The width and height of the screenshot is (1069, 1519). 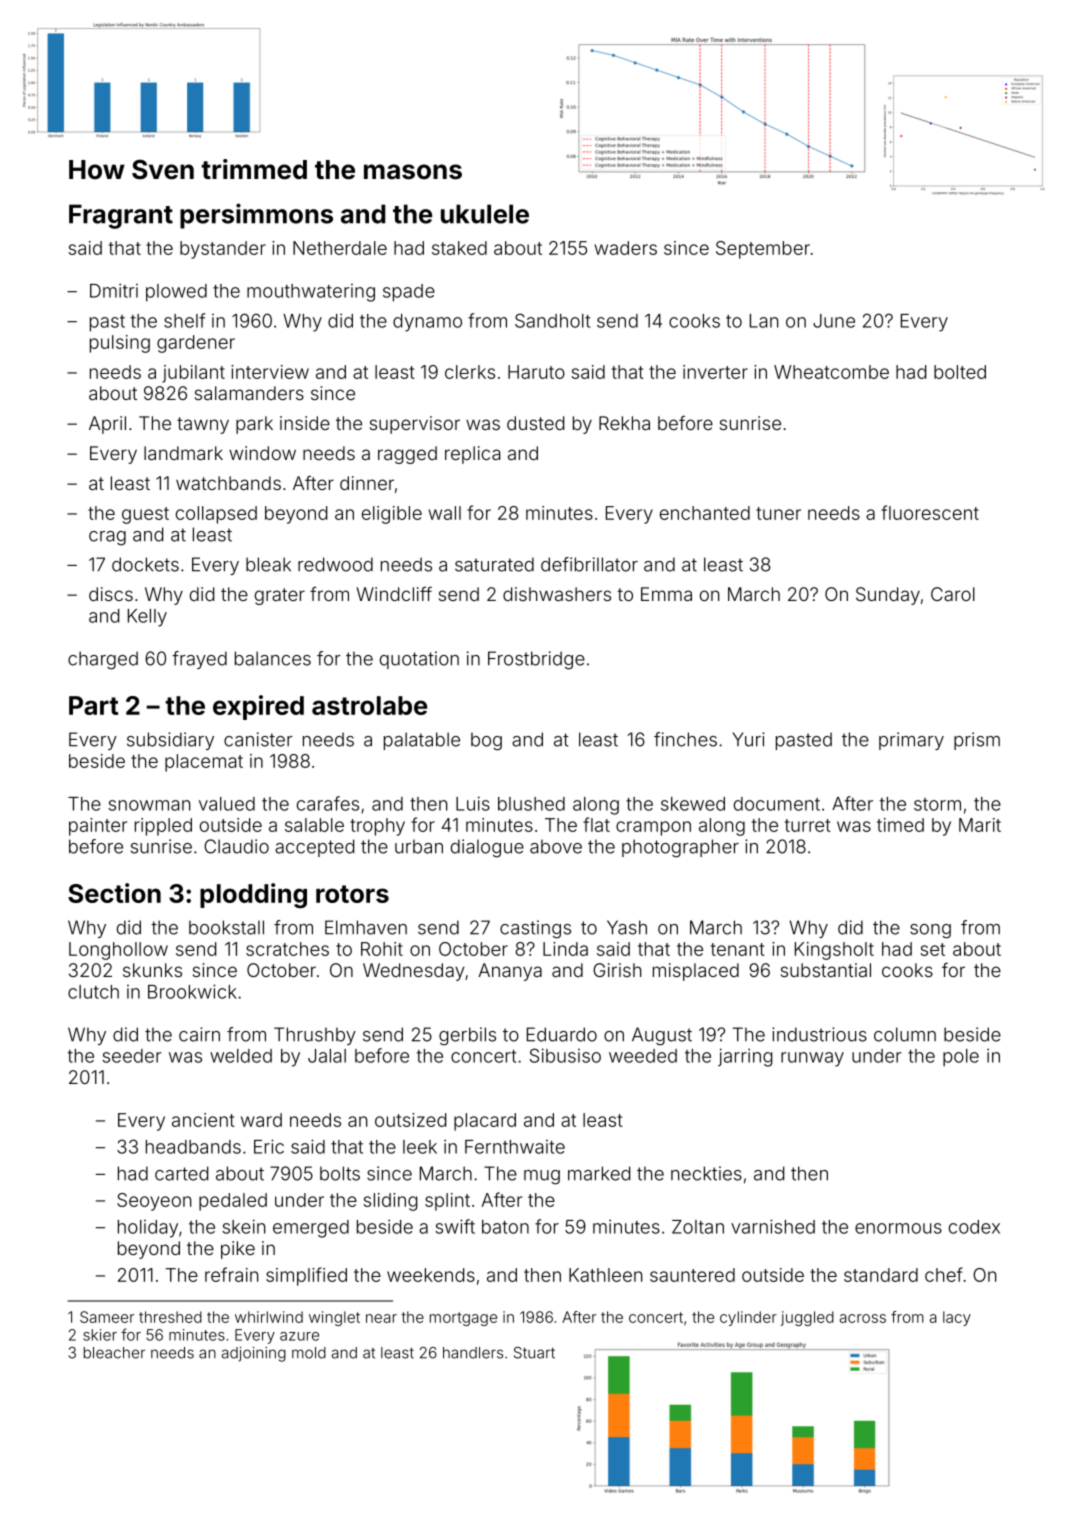 What do you see at coordinates (254, 1354) in the screenshot?
I see `adjoining` at bounding box center [254, 1354].
